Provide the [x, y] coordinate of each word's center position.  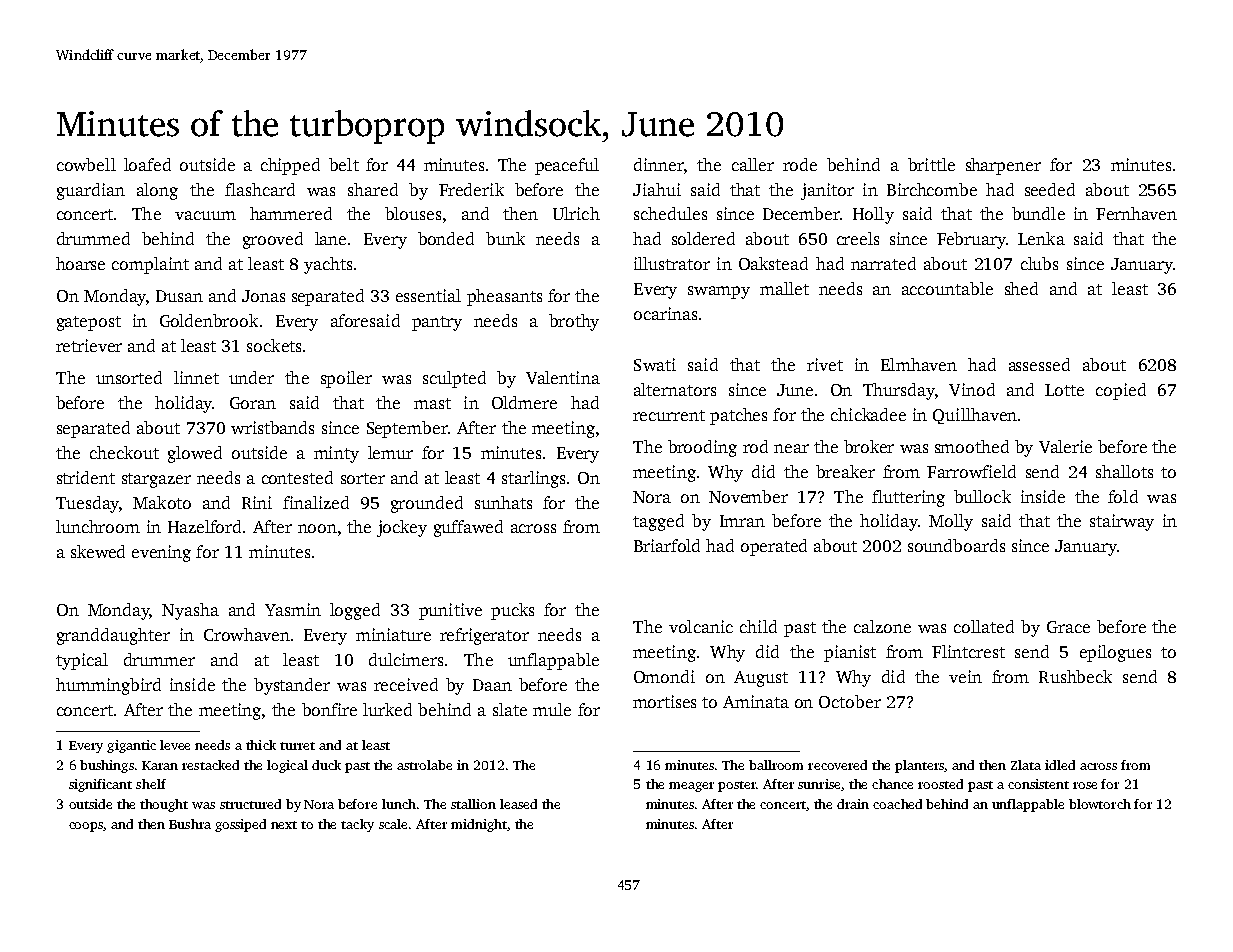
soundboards [956, 545]
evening [161, 553]
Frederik [471, 189]
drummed [93, 238]
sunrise [819, 784]
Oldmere [524, 402]
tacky [357, 825]
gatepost [89, 323]
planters [920, 766]
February [971, 240]
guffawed [468, 528]
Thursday [898, 391]
